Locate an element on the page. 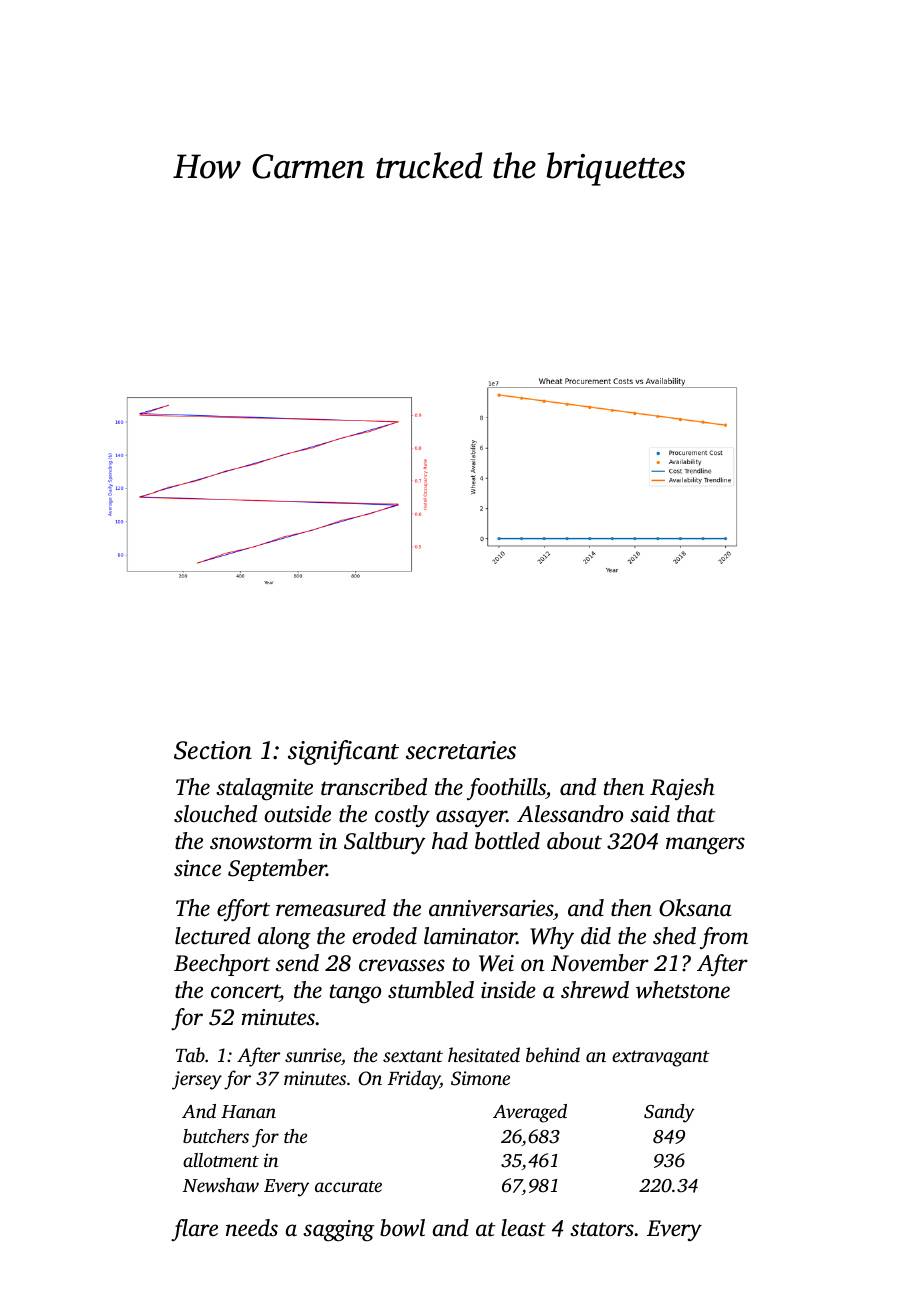 This image has width=924, height=1311. shrewd is located at coordinates (595, 990).
